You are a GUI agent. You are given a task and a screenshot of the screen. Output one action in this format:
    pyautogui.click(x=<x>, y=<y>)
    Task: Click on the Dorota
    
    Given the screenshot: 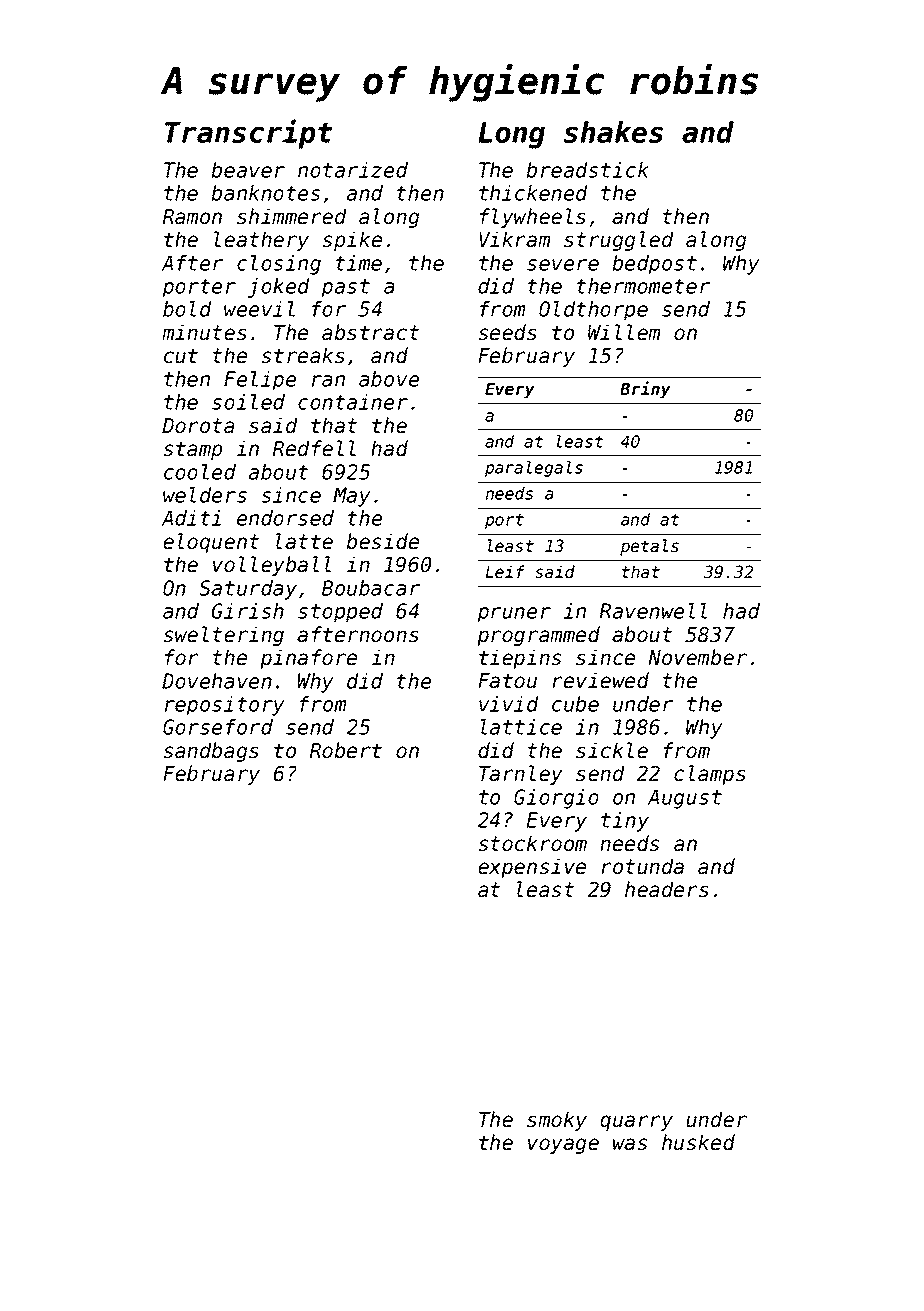 What is the action you would take?
    pyautogui.click(x=198, y=426)
